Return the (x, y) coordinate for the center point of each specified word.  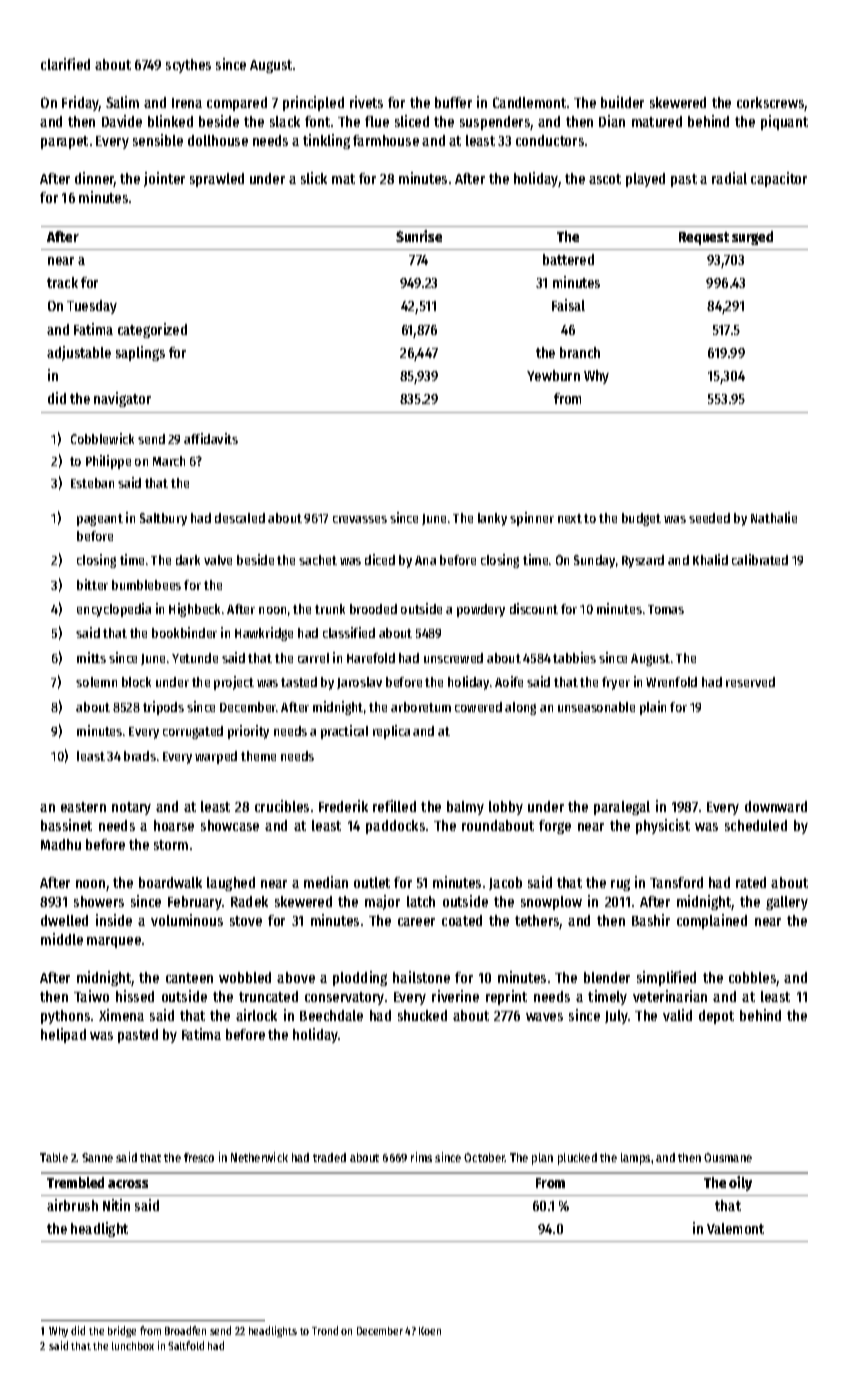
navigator (122, 399)
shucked (422, 1015)
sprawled (217, 180)
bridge (122, 1331)
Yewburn (553, 375)
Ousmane (728, 1157)
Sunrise (419, 236)
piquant (784, 122)
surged (752, 238)
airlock (256, 1015)
